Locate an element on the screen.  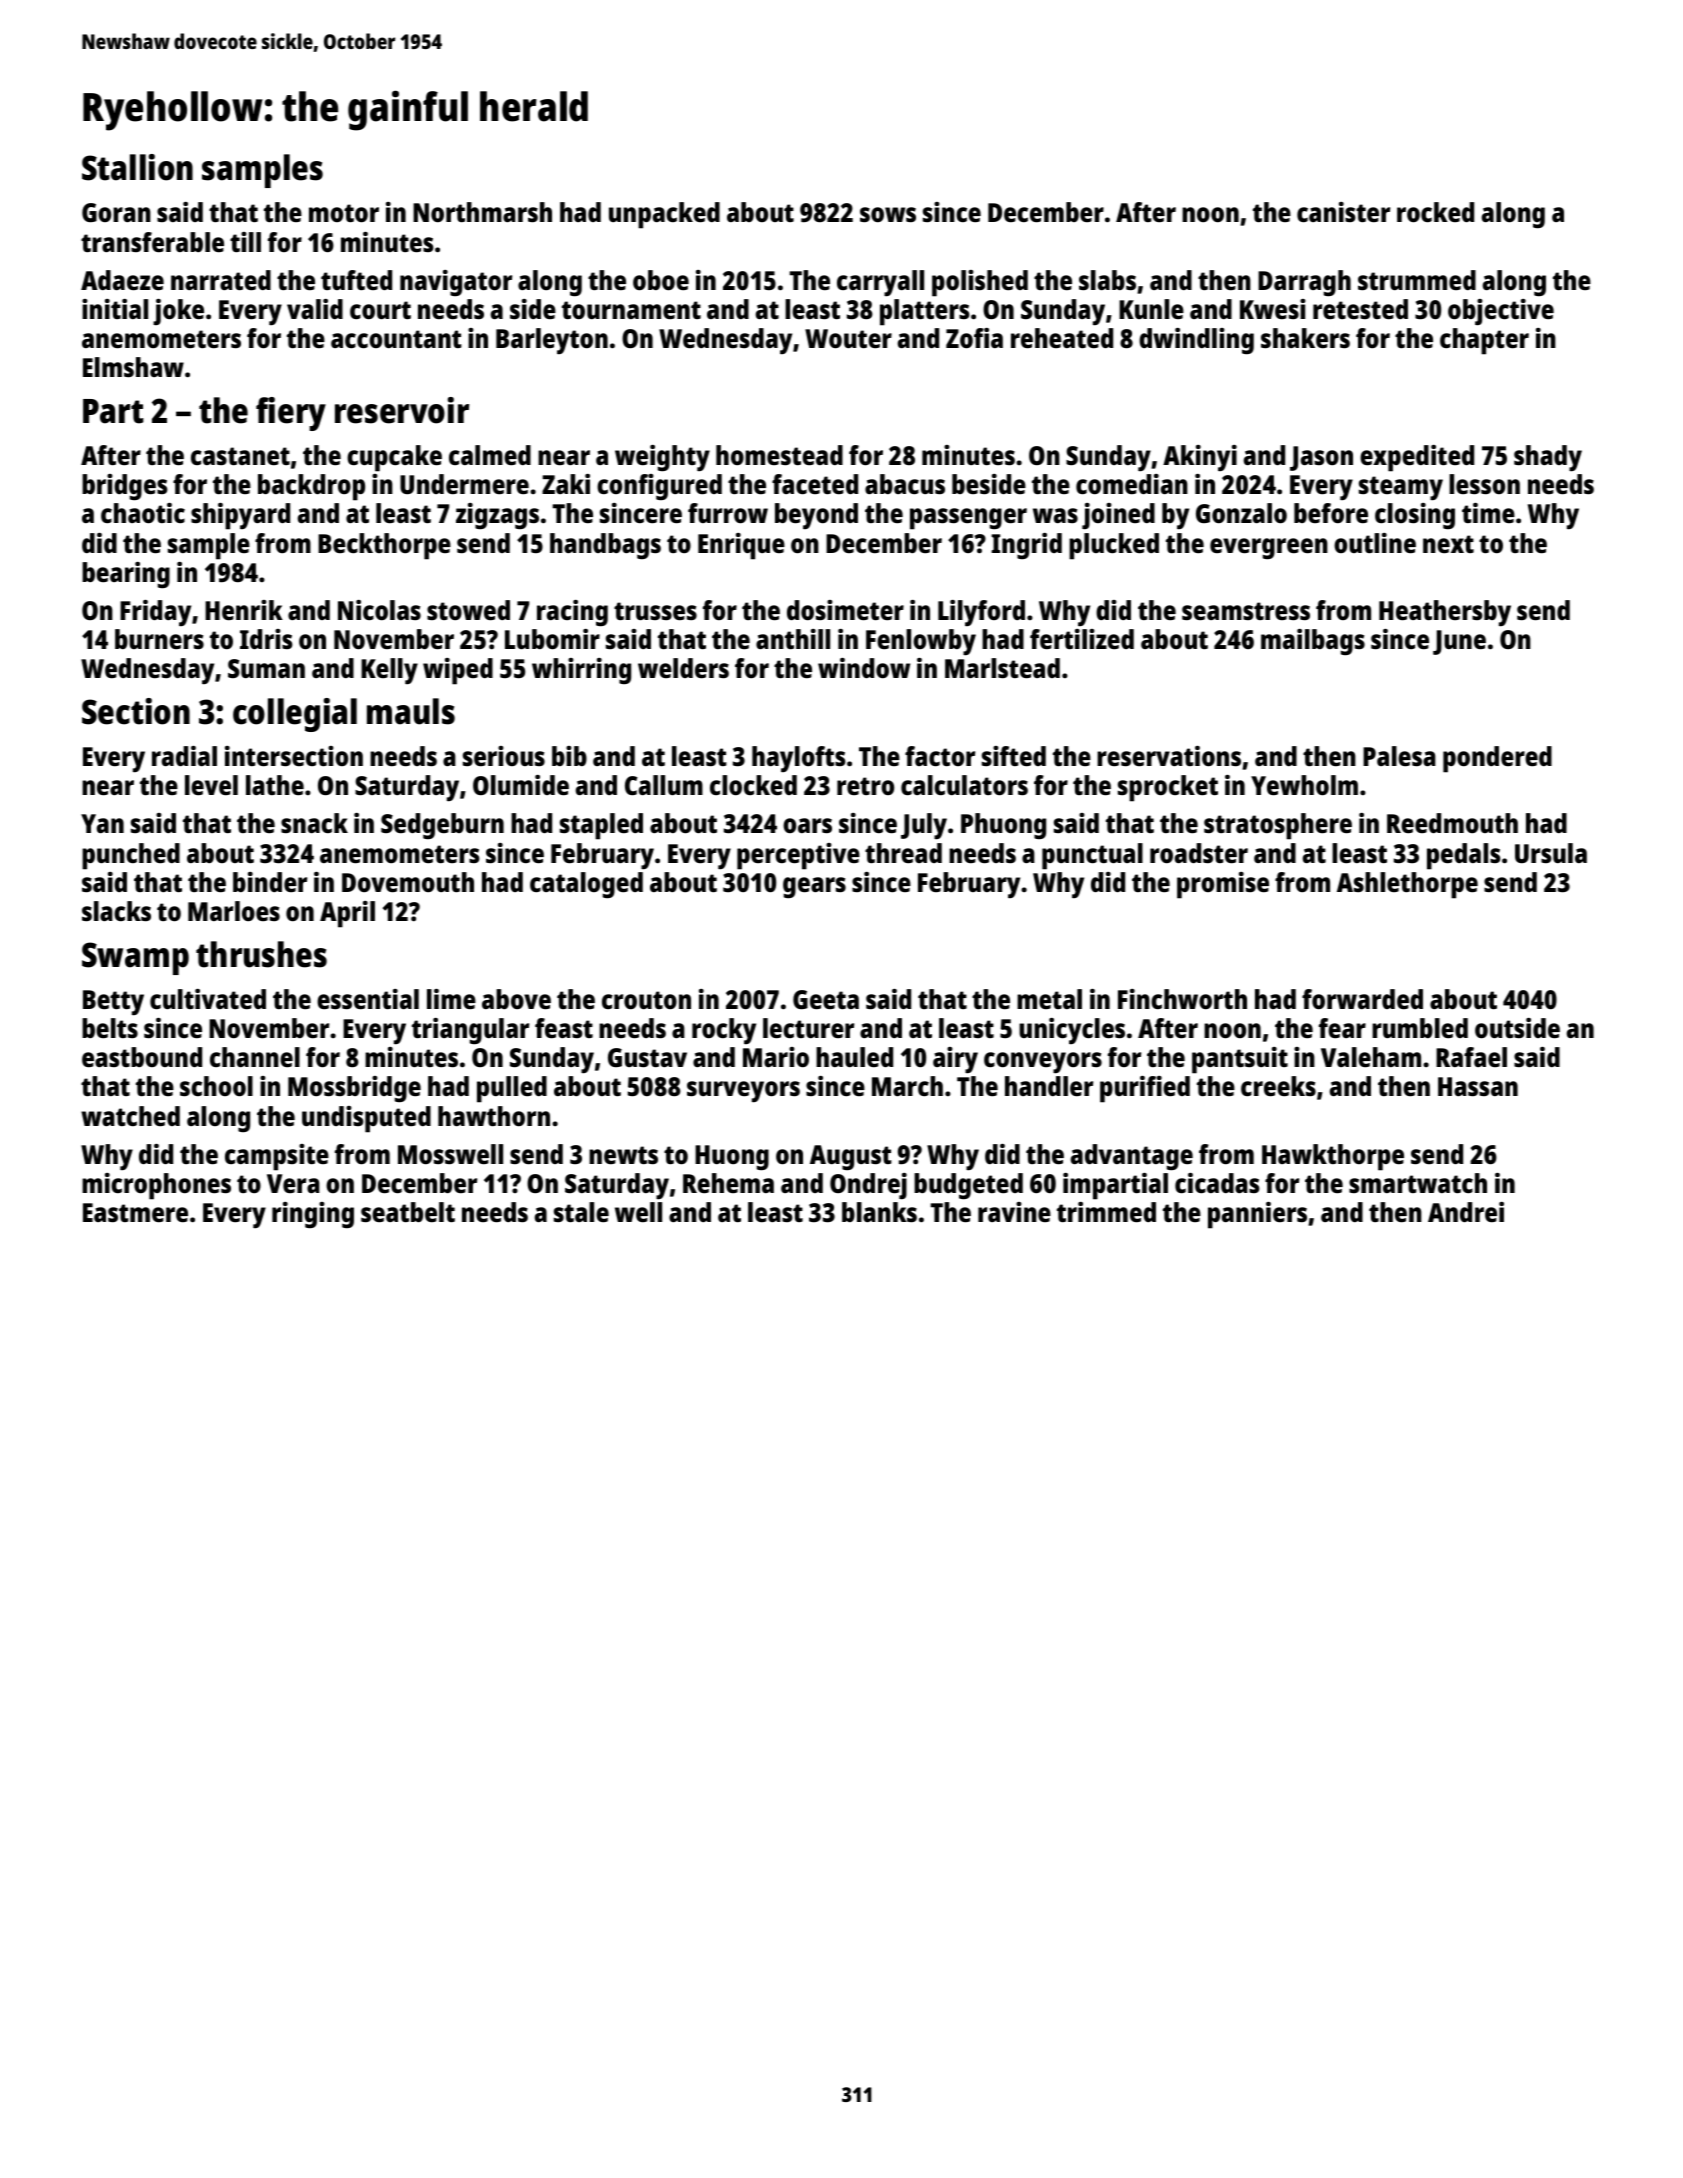
Darragh is located at coordinates (1304, 283).
